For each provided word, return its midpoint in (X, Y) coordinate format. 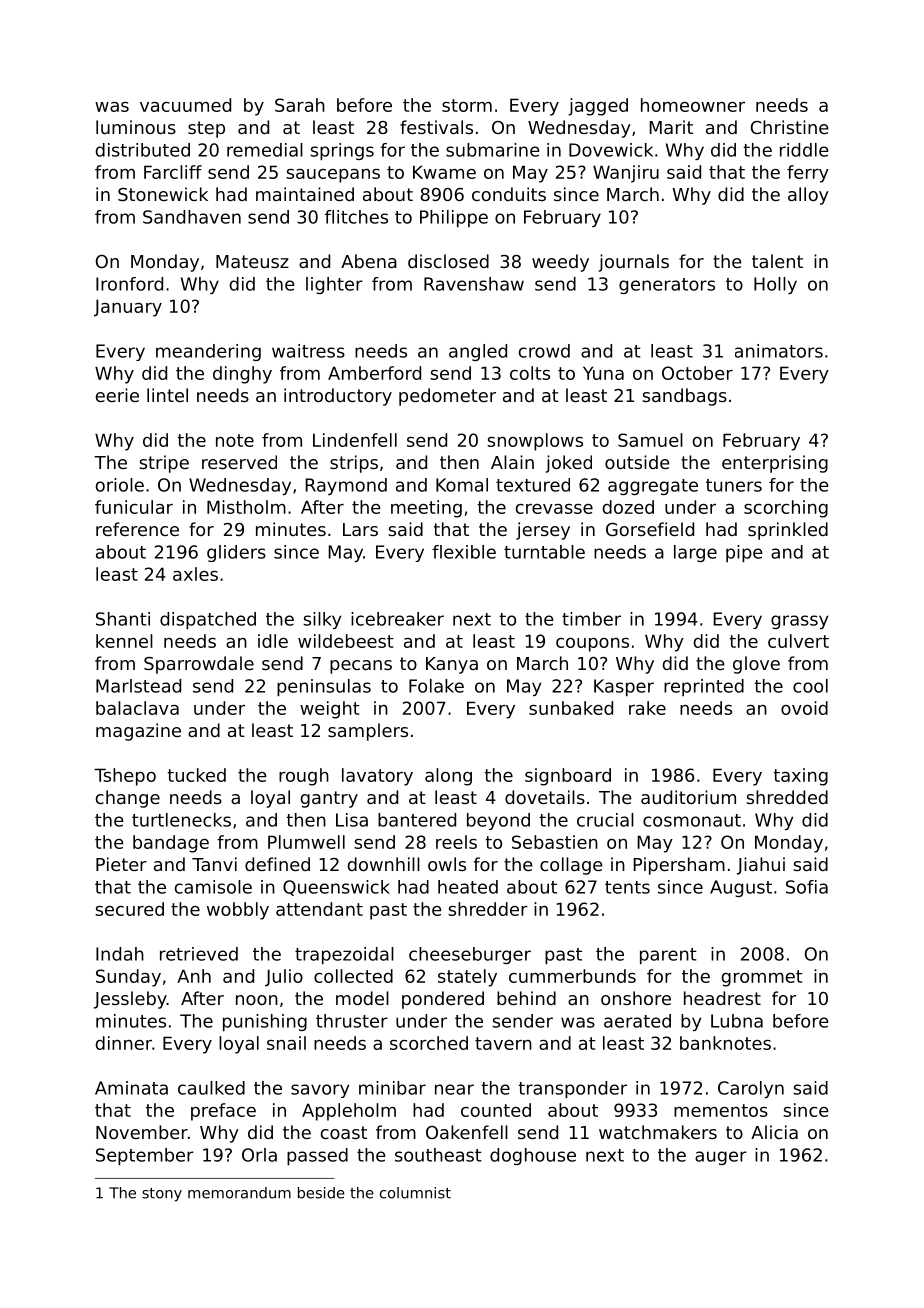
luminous (136, 127)
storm (467, 105)
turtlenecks (181, 820)
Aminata (131, 1088)
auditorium (688, 797)
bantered (417, 820)
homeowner (693, 105)
